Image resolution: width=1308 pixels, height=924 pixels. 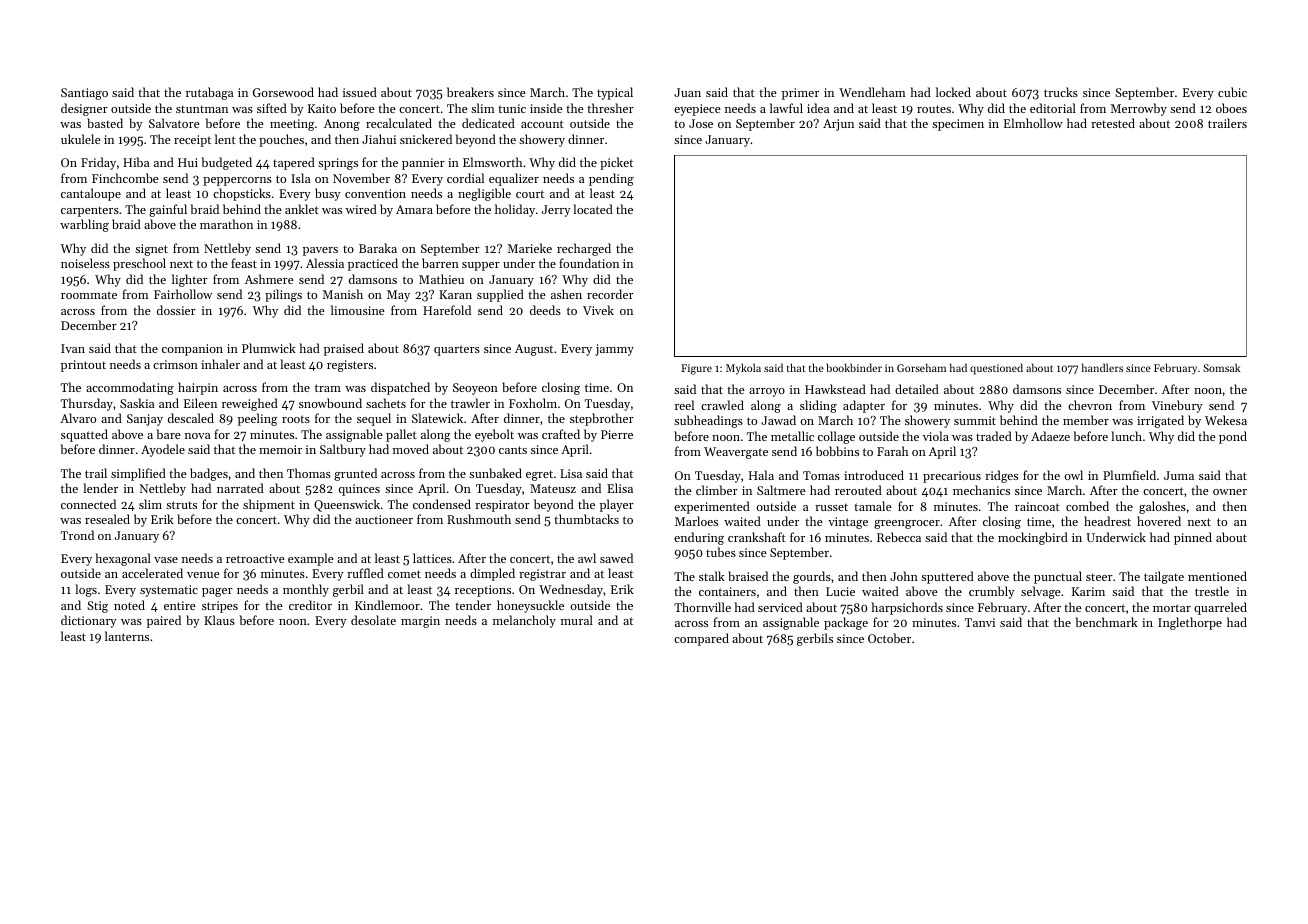 What do you see at coordinates (163, 450) in the screenshot?
I see `Ayodele` at bounding box center [163, 450].
